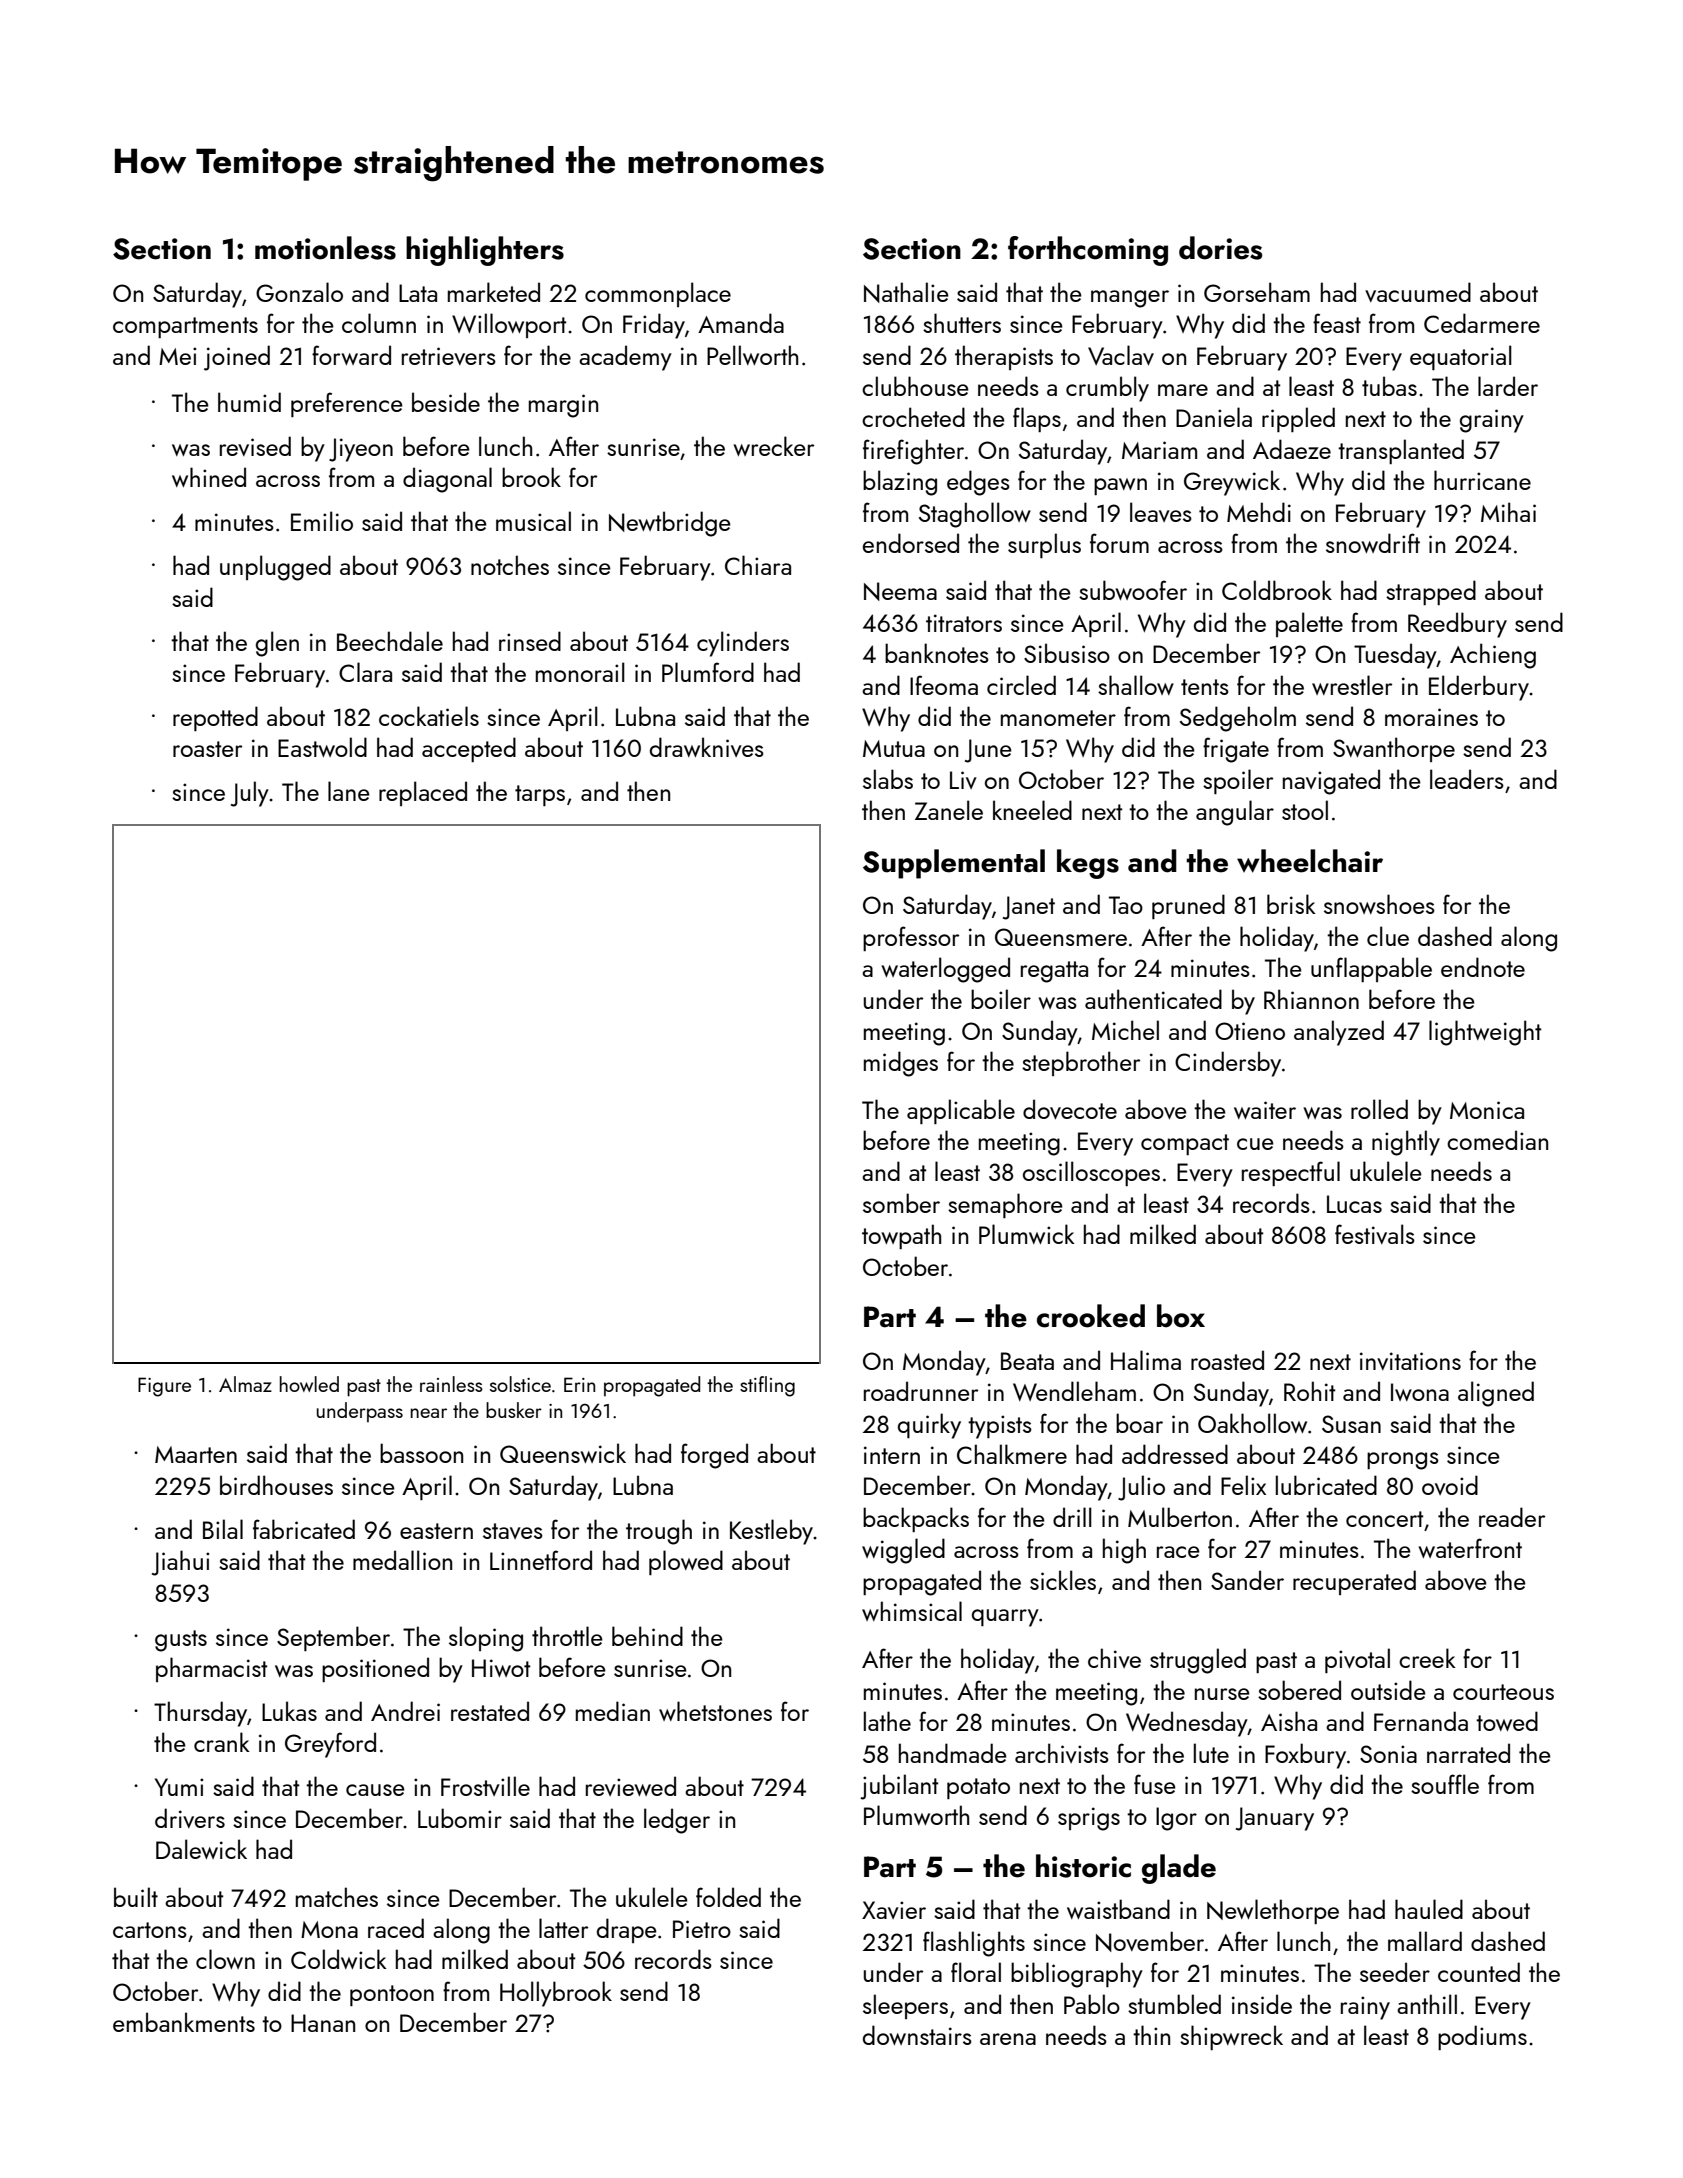 This image has height=2178, width=1683. What do you see at coordinates (901, 1236) in the image?
I see `towpath` at bounding box center [901, 1236].
